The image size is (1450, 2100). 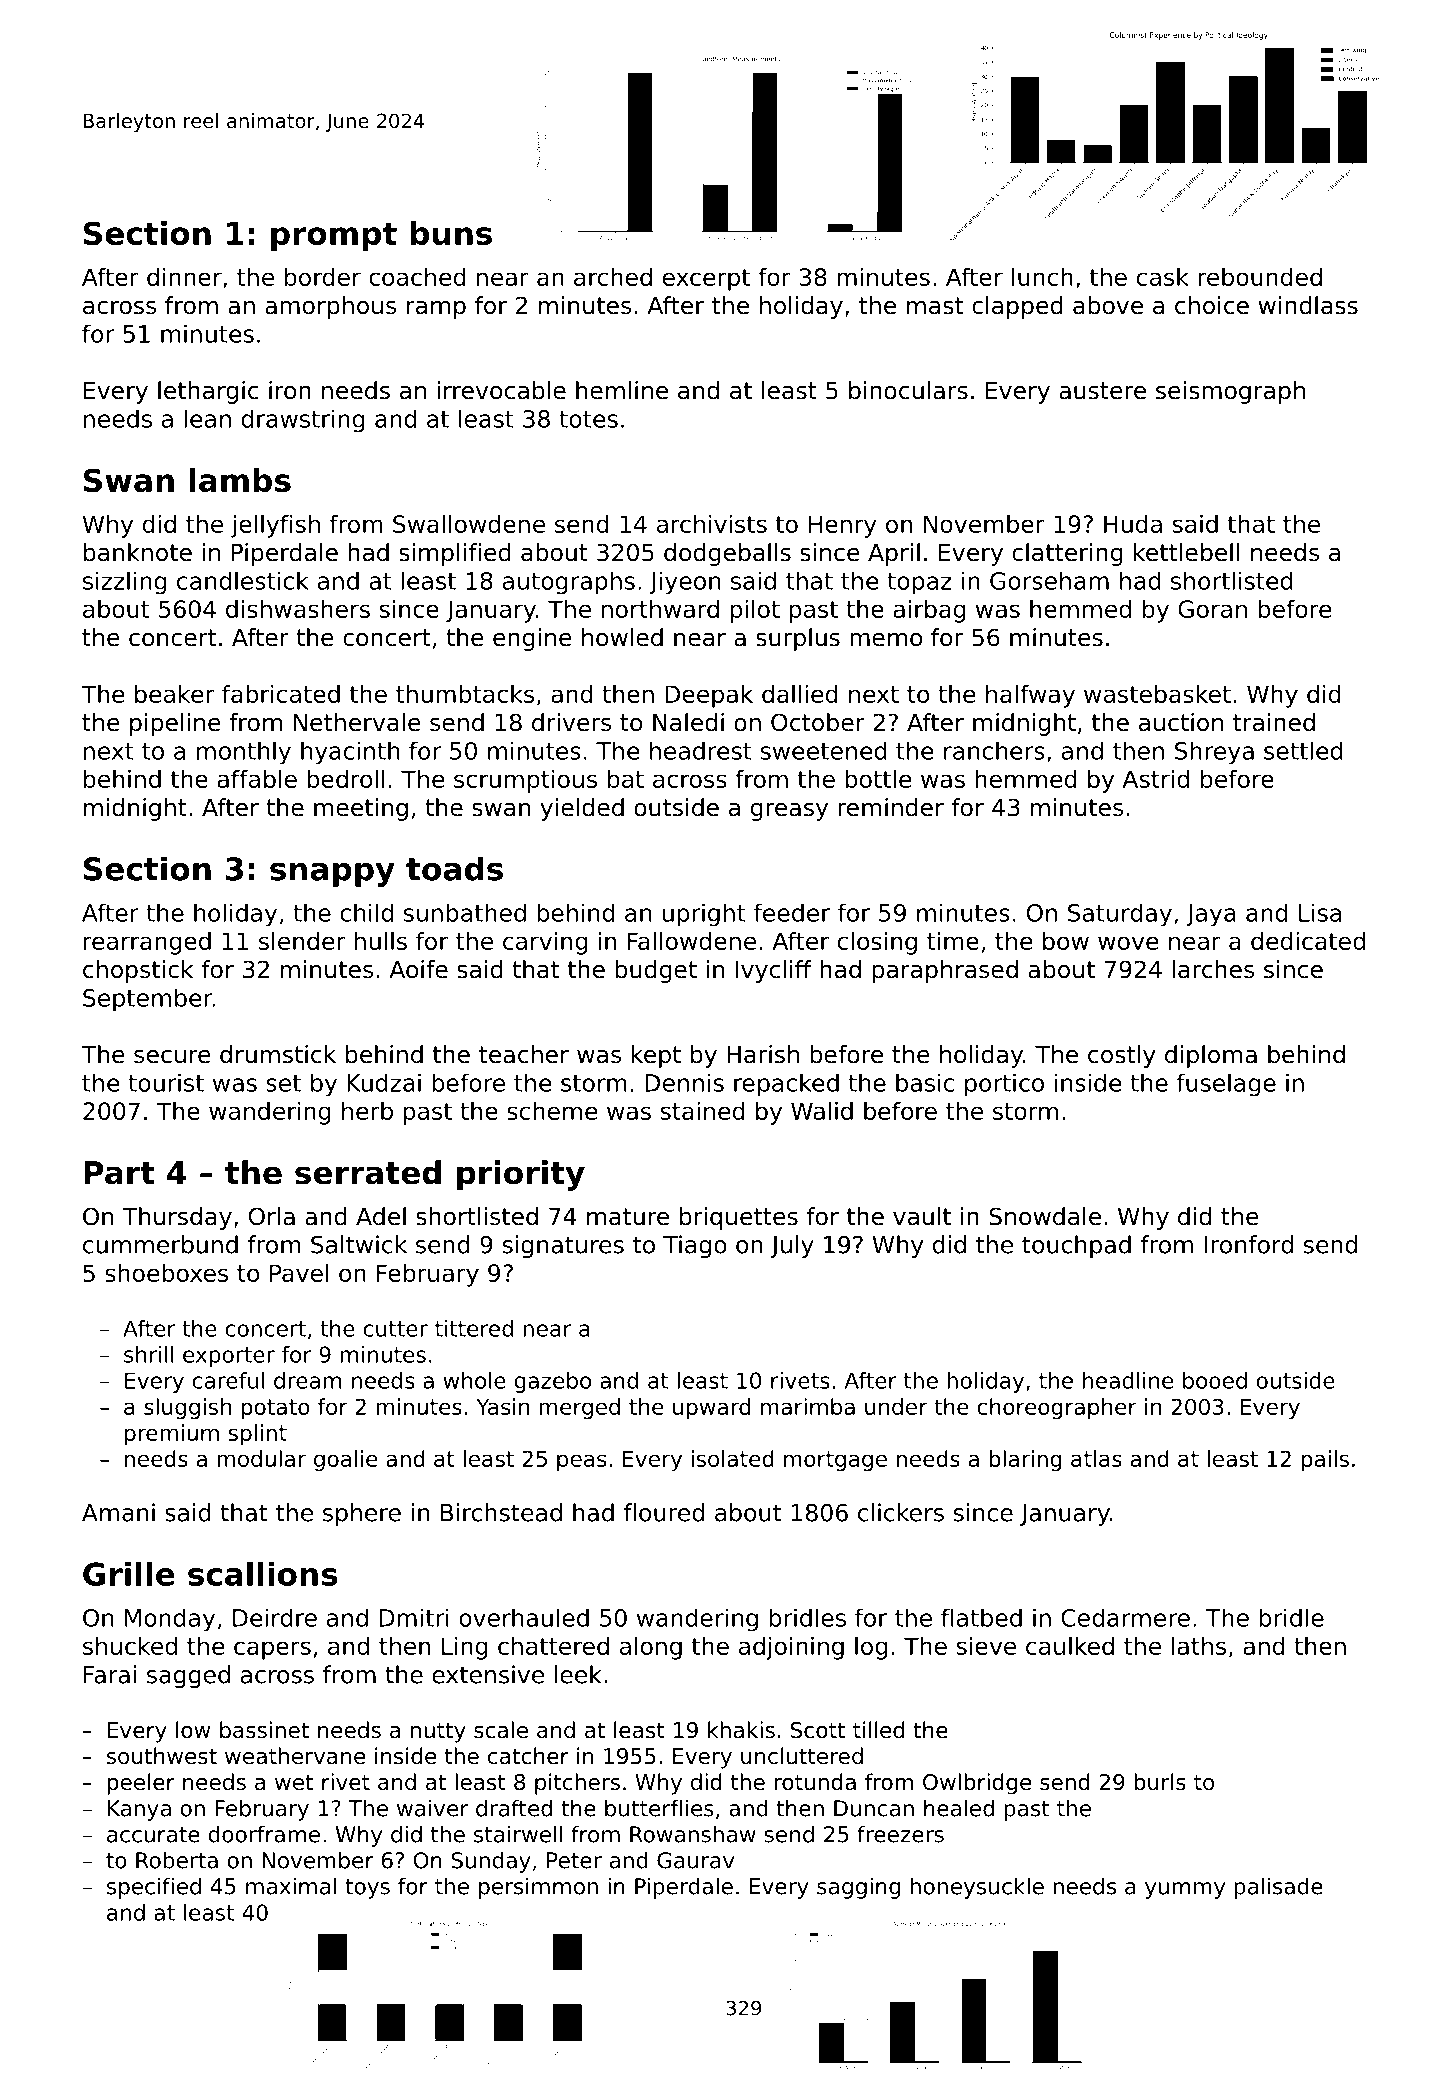 I want to click on closing, so click(x=877, y=943).
